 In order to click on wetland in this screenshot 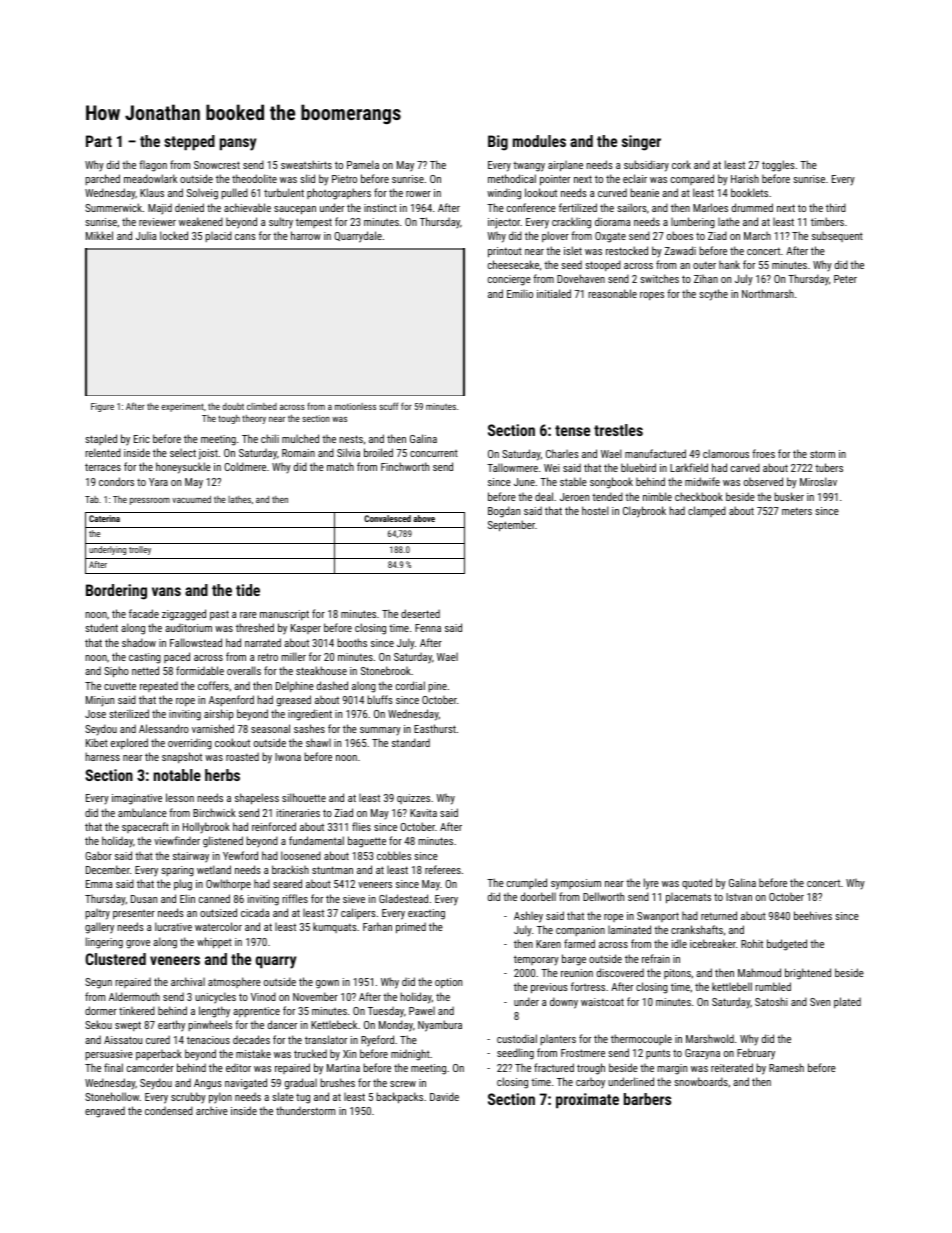, I will do `click(214, 869)`.
